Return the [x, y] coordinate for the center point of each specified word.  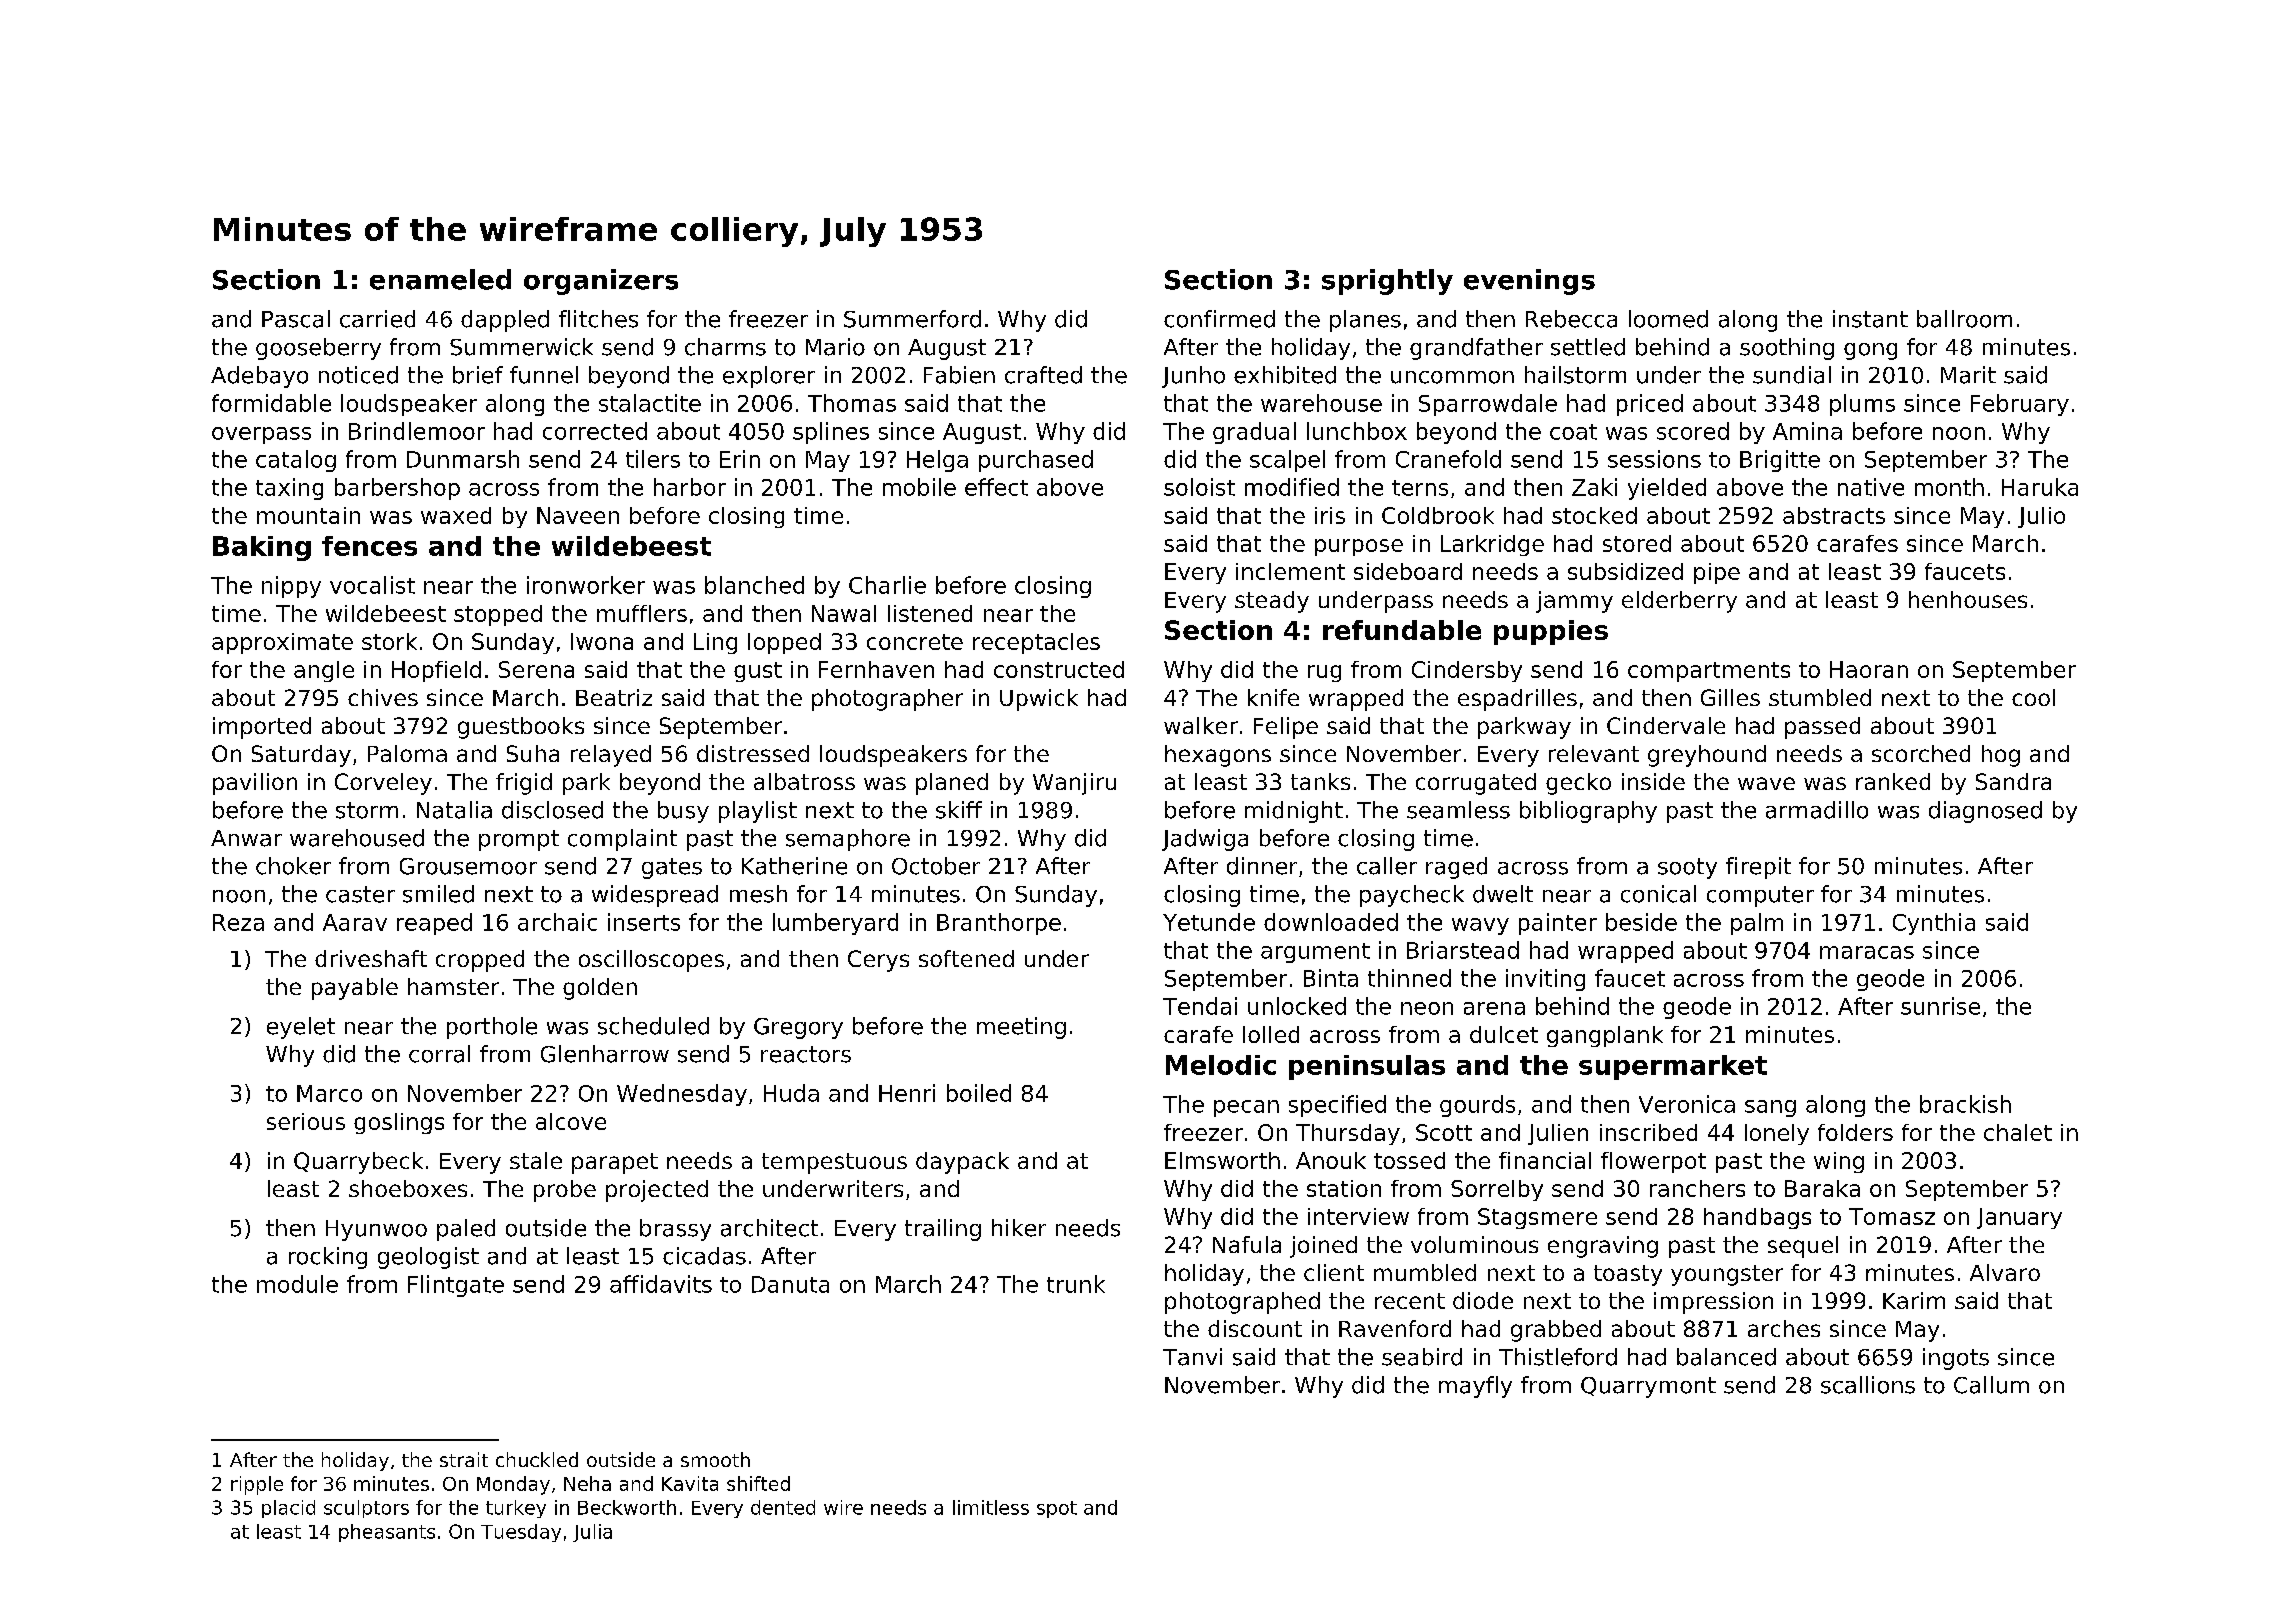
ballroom [1964, 319]
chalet [2018, 1132]
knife [1273, 697]
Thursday [1348, 1134]
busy [683, 812]
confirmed [1219, 319]
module [297, 1284]
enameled [440, 279]
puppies [1551, 632]
